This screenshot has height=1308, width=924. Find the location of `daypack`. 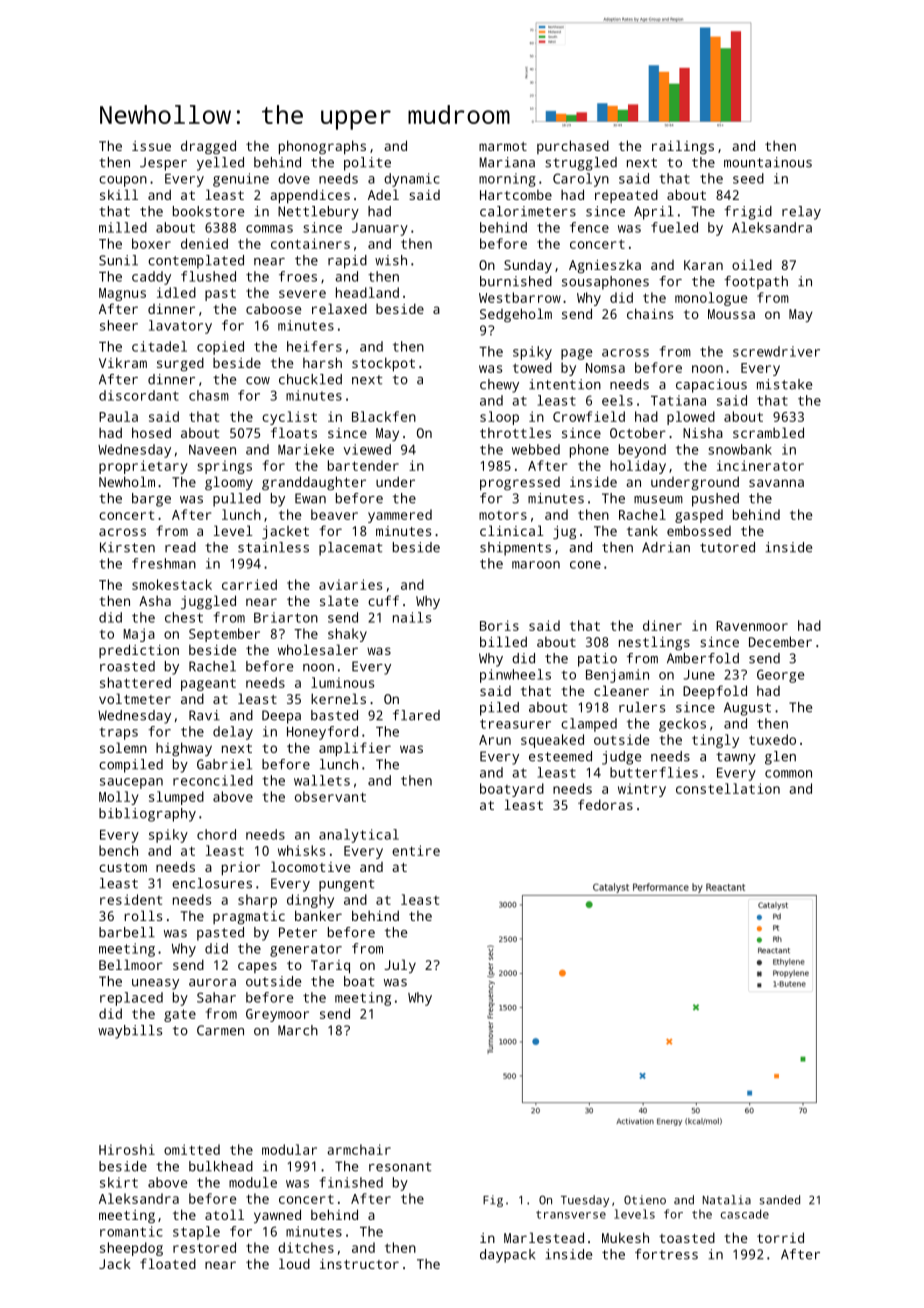

daypack is located at coordinates (507, 1256).
